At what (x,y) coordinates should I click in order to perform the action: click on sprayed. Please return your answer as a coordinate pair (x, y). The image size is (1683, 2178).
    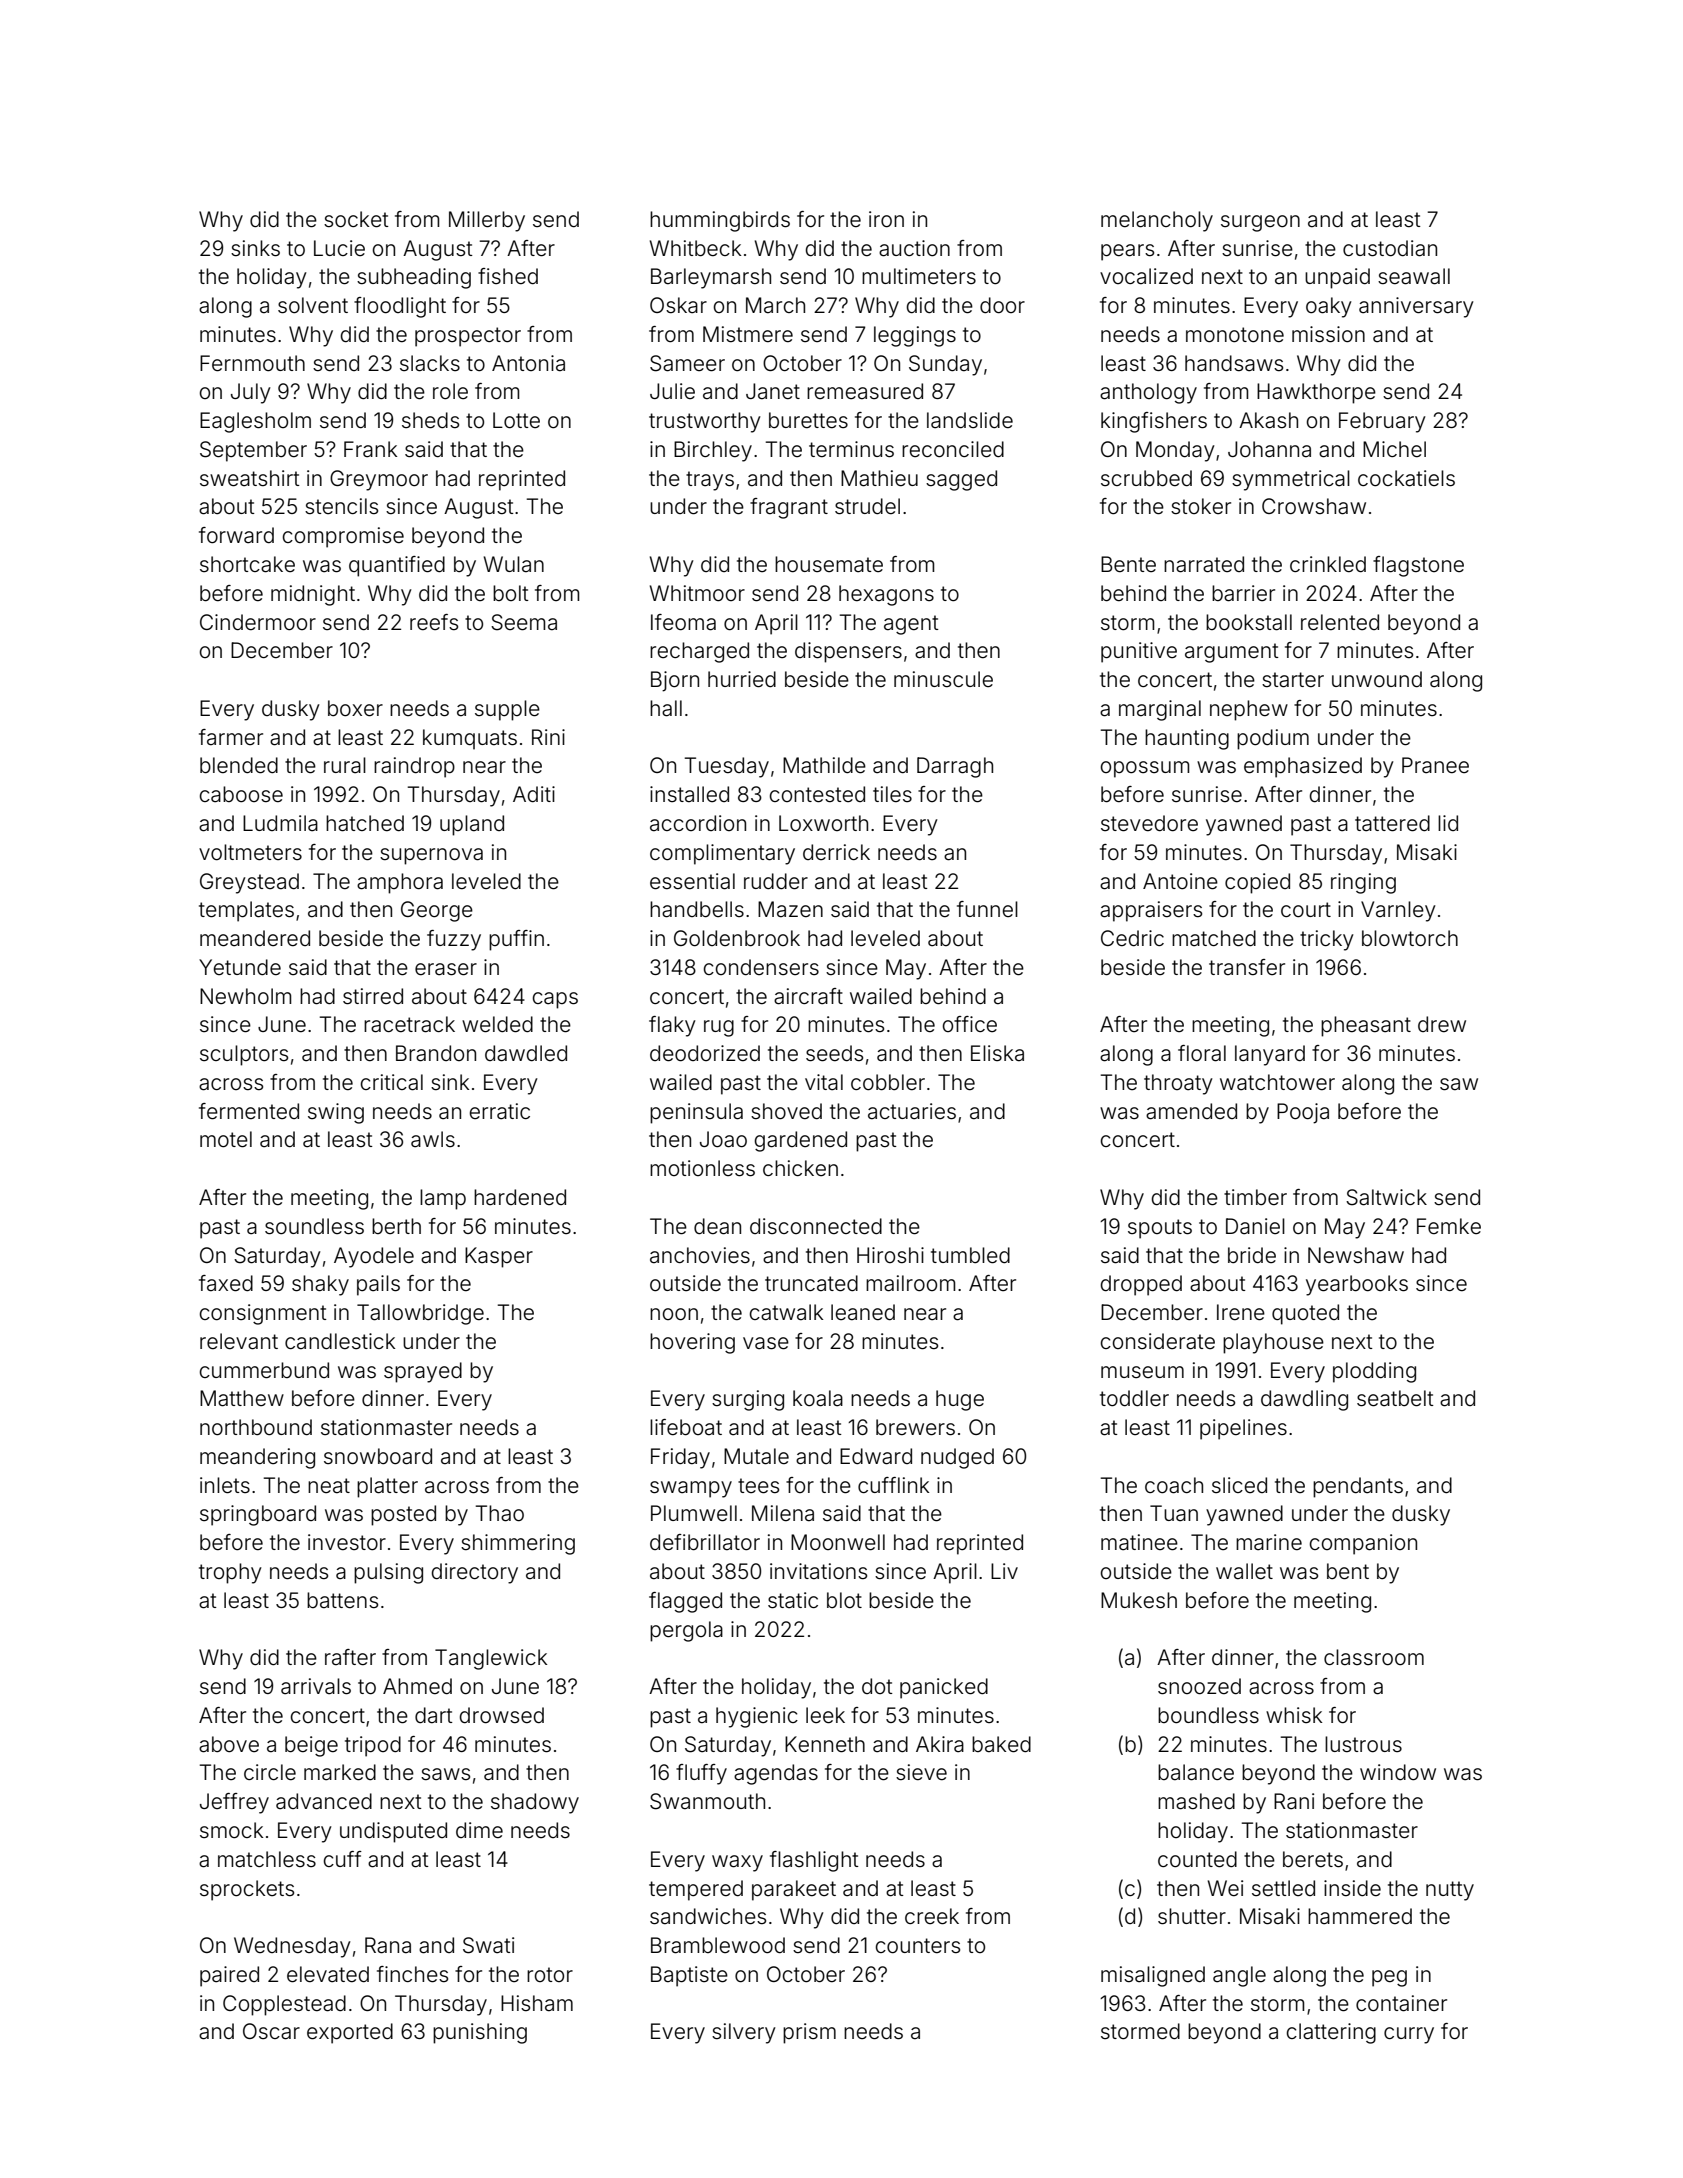
    Looking at the image, I should click on (423, 1372).
